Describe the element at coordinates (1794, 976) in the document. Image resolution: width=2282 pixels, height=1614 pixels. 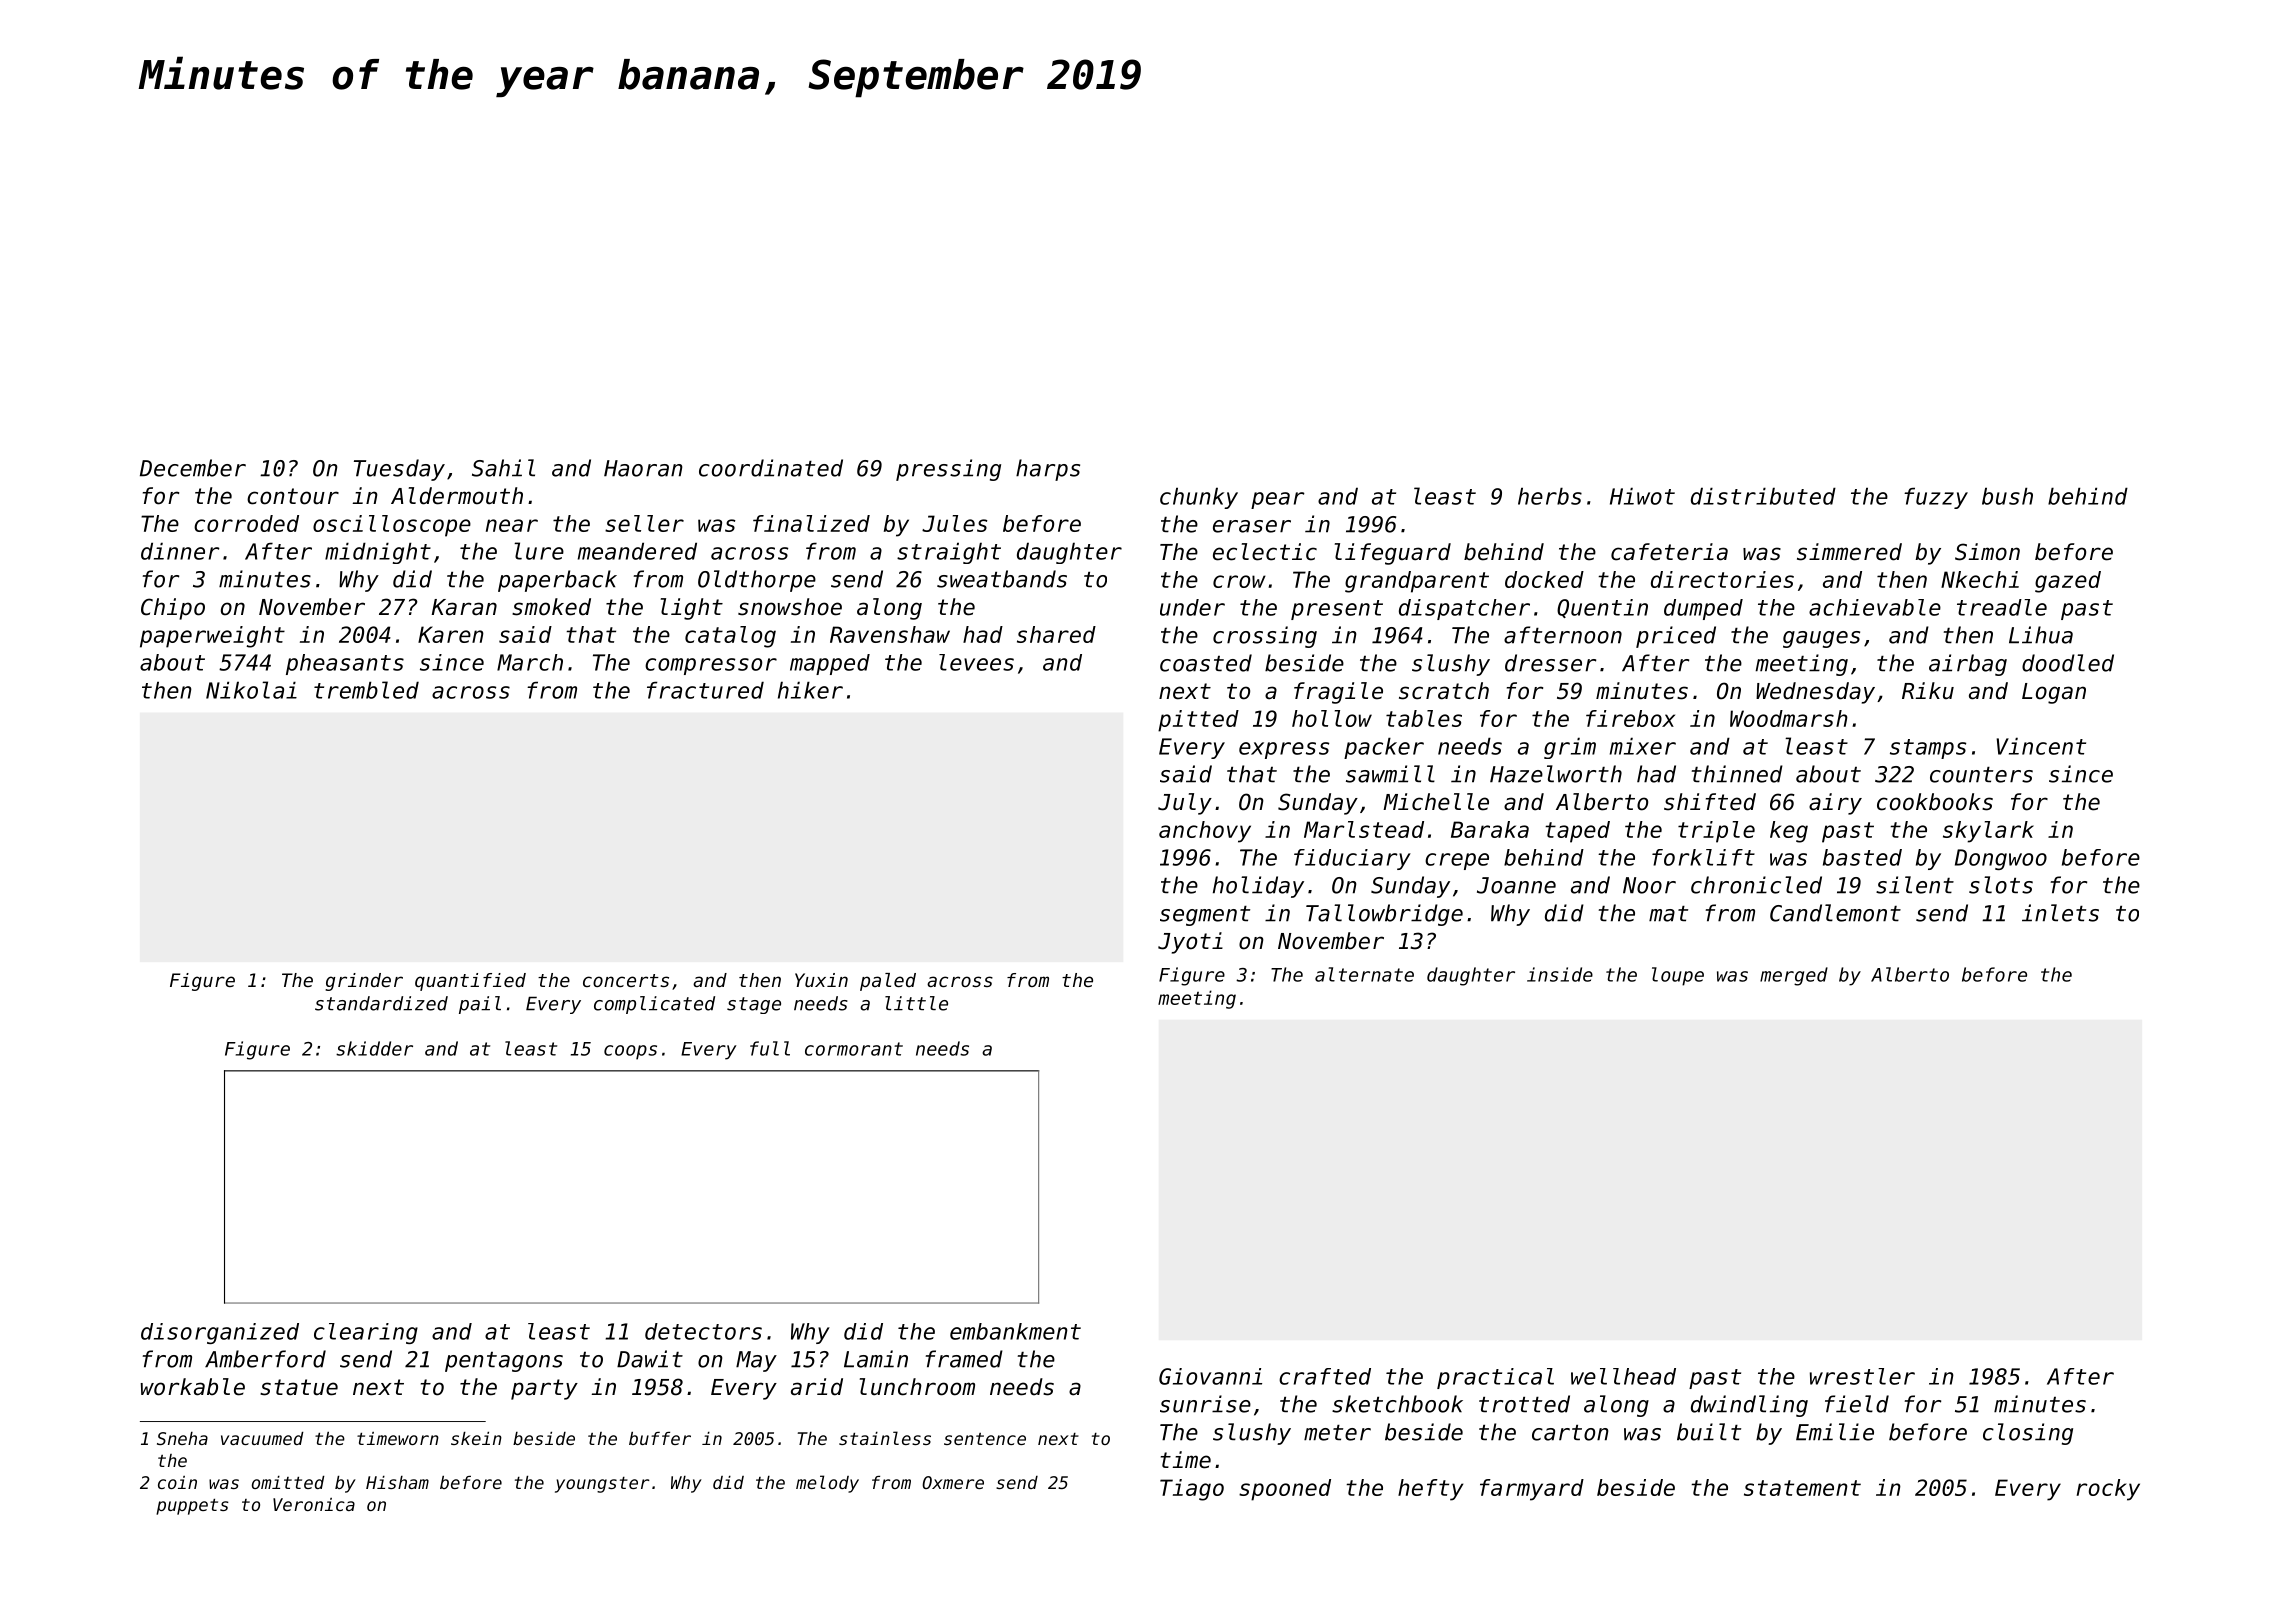
I see `merged` at that location.
